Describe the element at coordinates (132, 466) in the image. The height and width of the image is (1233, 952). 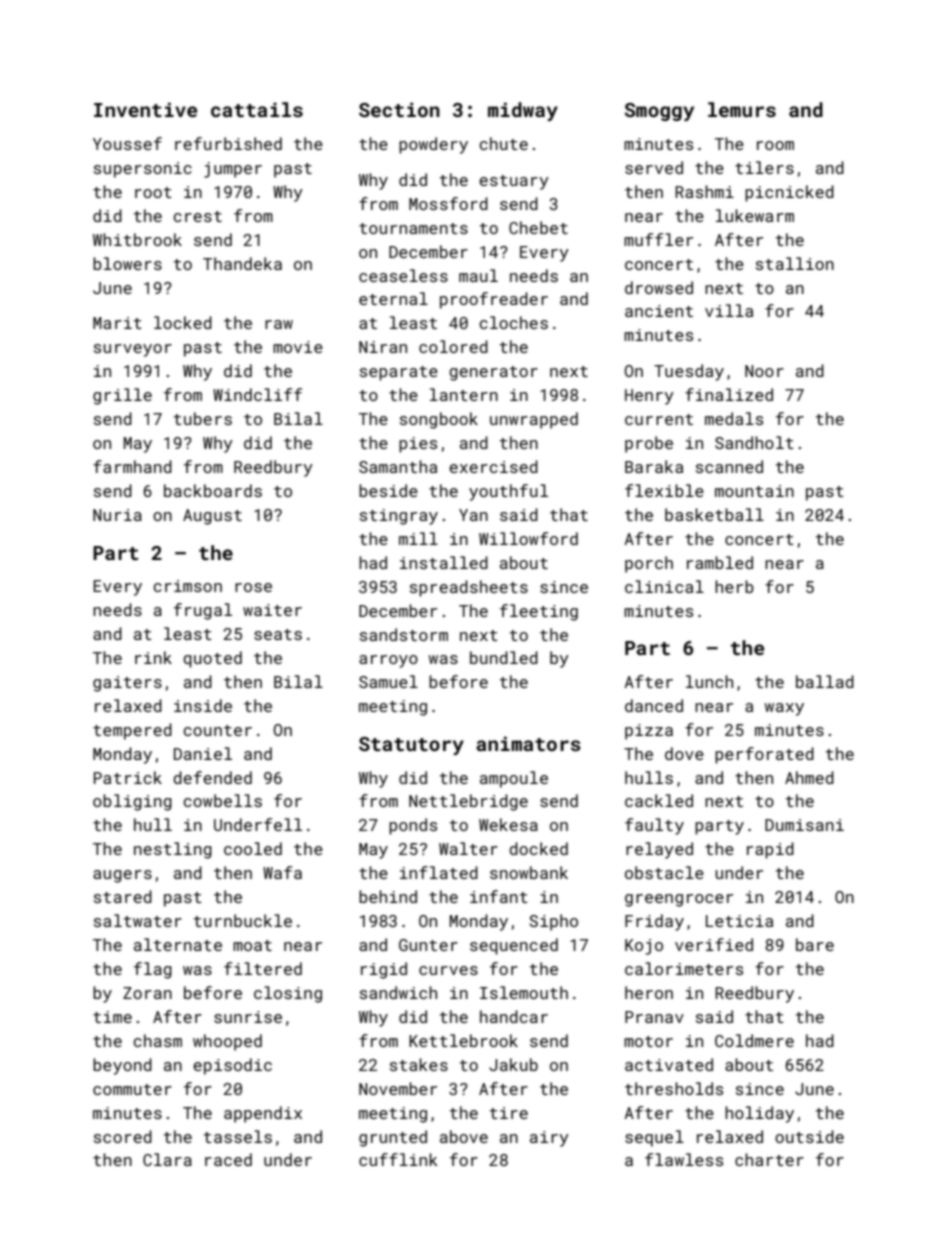
I see `farmhand` at that location.
